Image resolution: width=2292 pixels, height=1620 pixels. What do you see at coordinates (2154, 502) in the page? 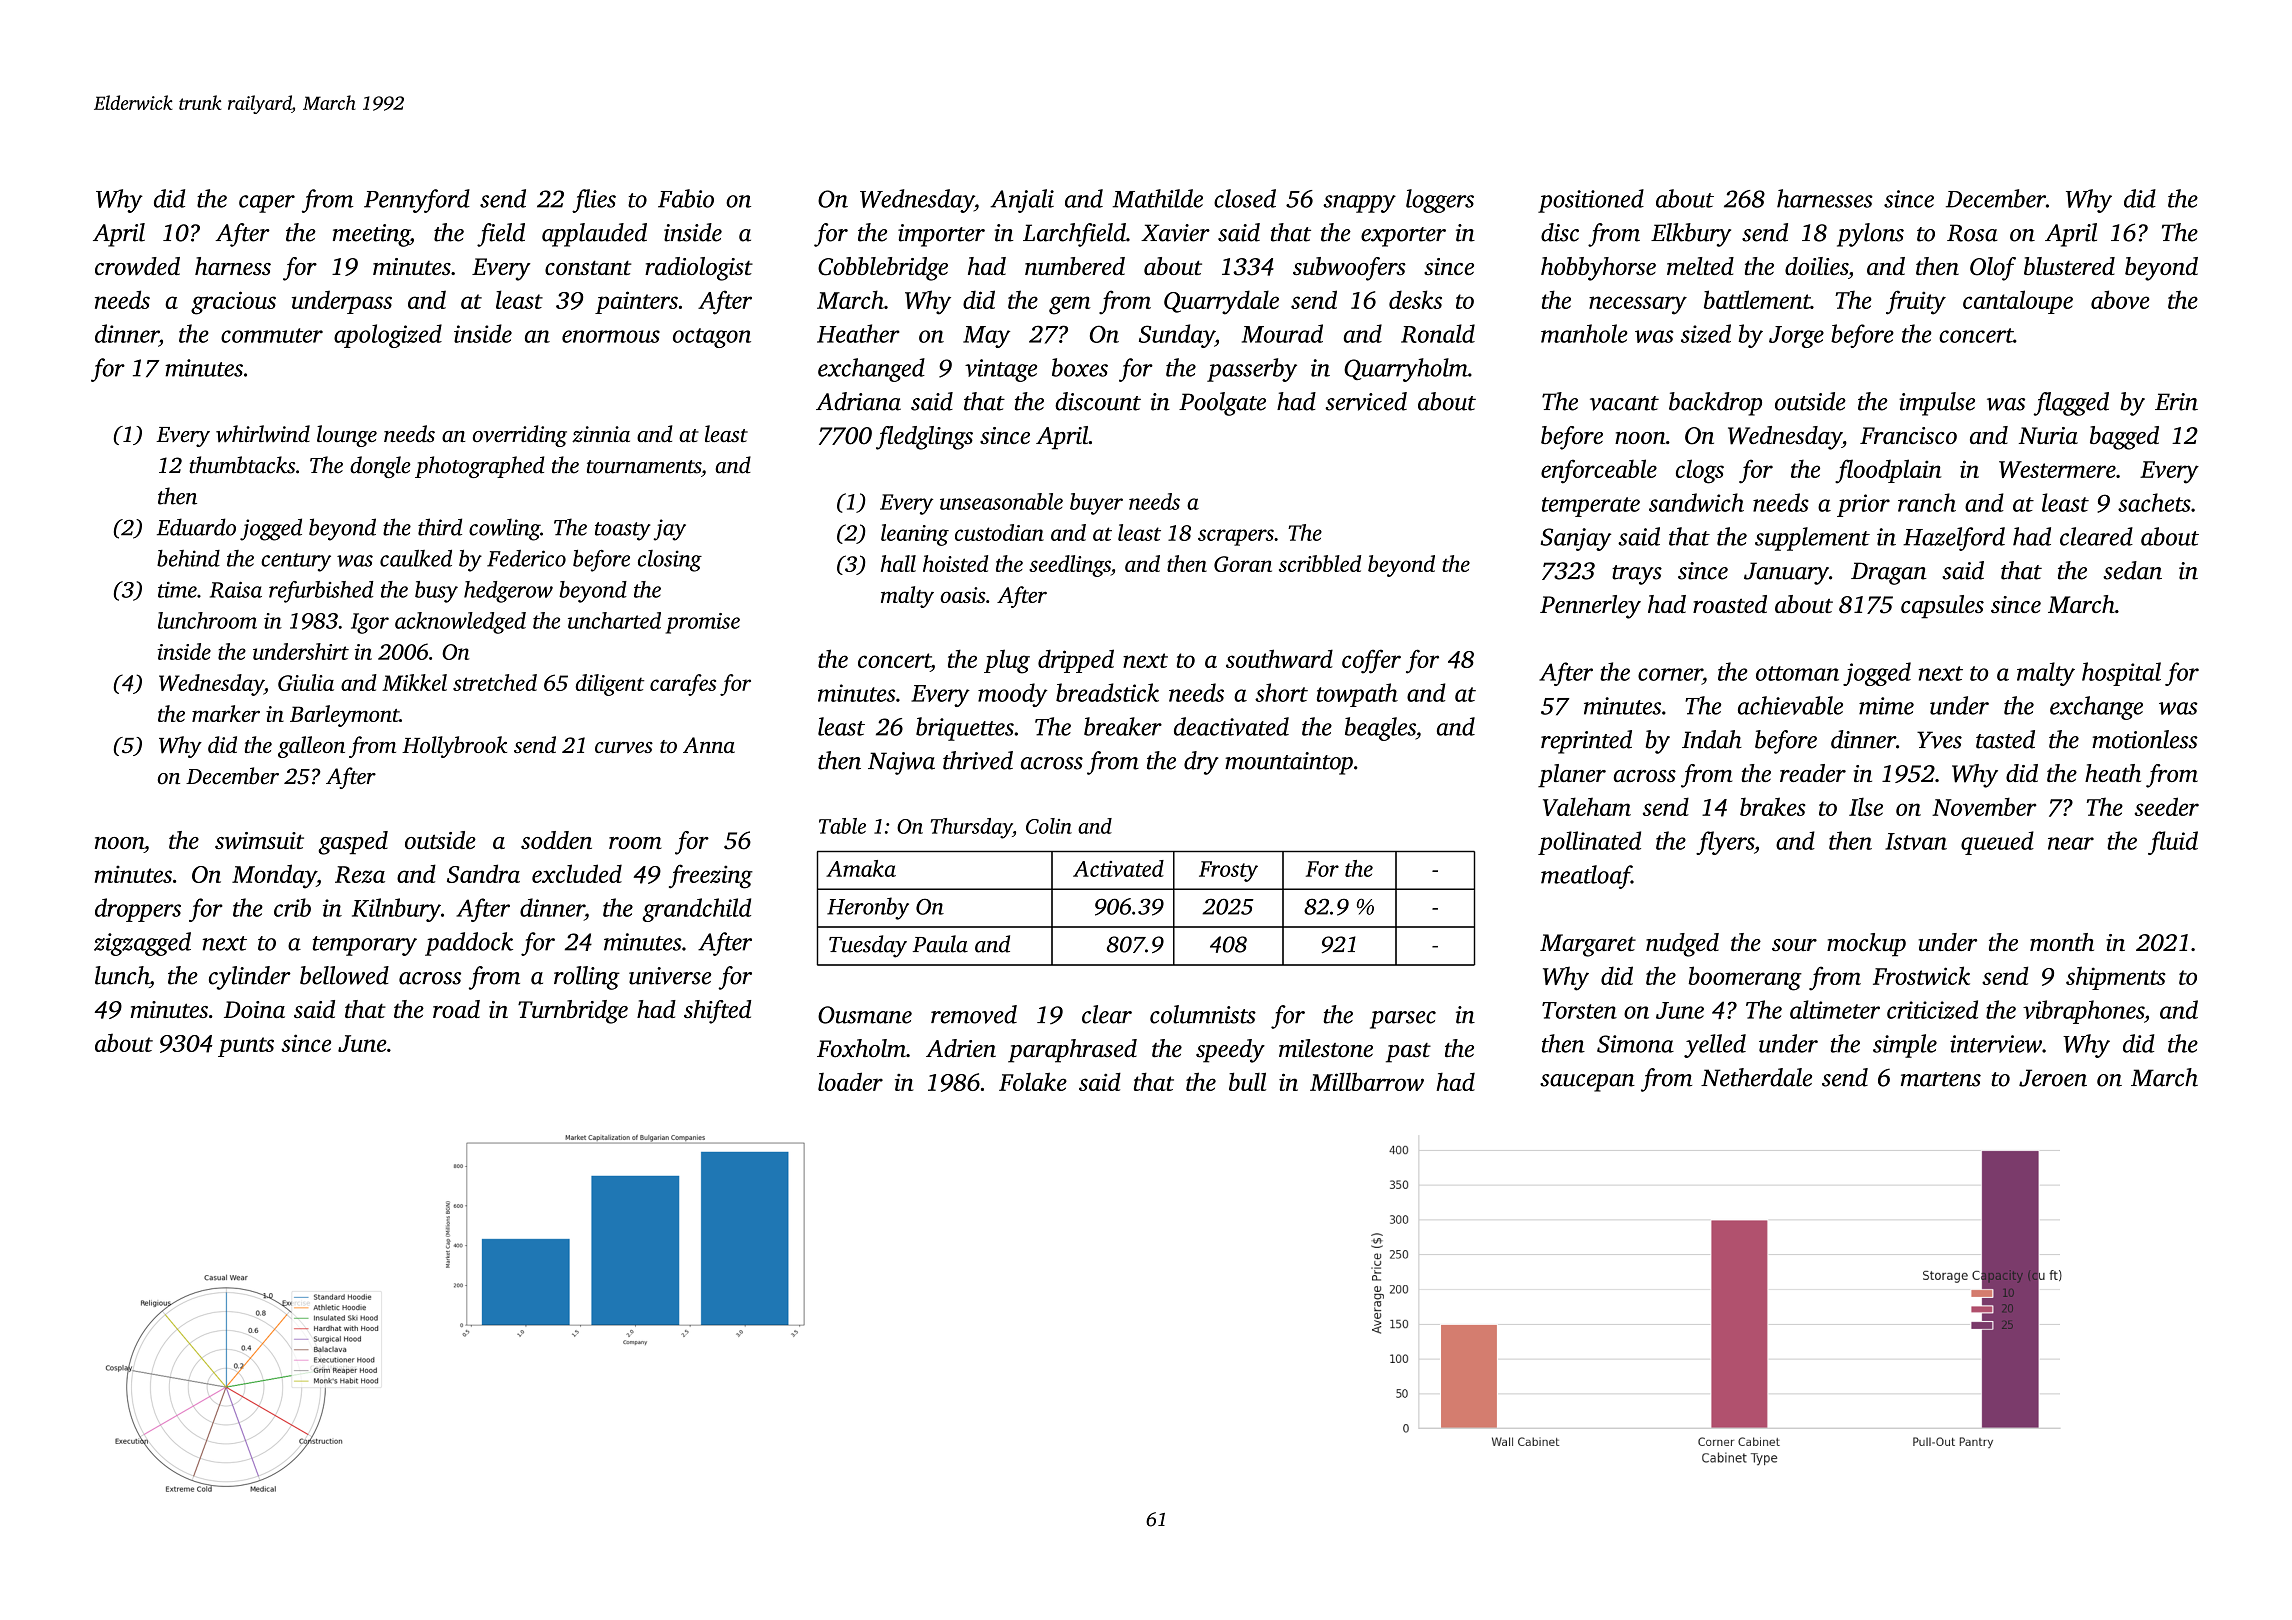
I see `sachets` at bounding box center [2154, 502].
